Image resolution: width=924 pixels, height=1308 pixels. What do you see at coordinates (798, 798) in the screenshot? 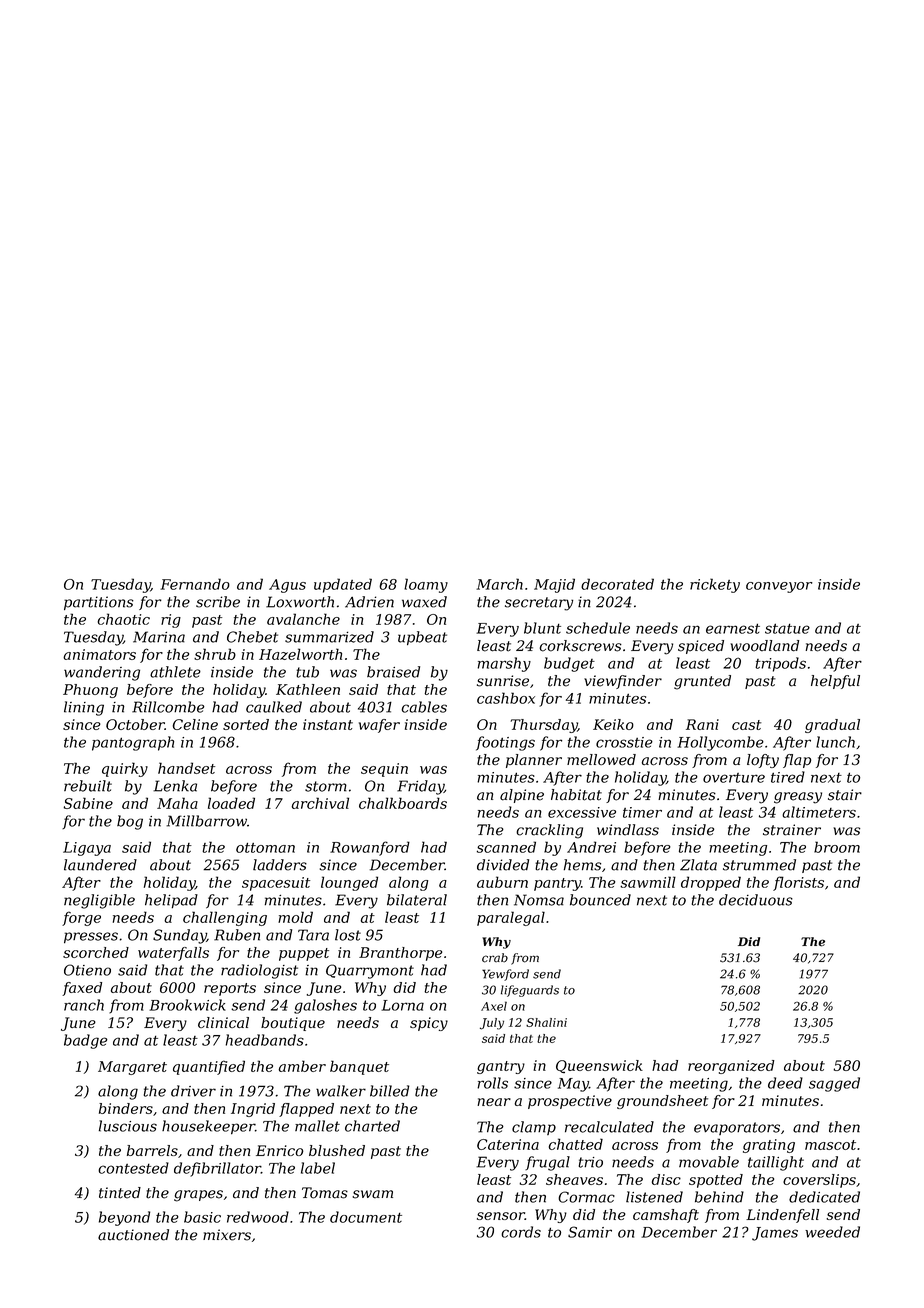
I see `greasy` at bounding box center [798, 798].
